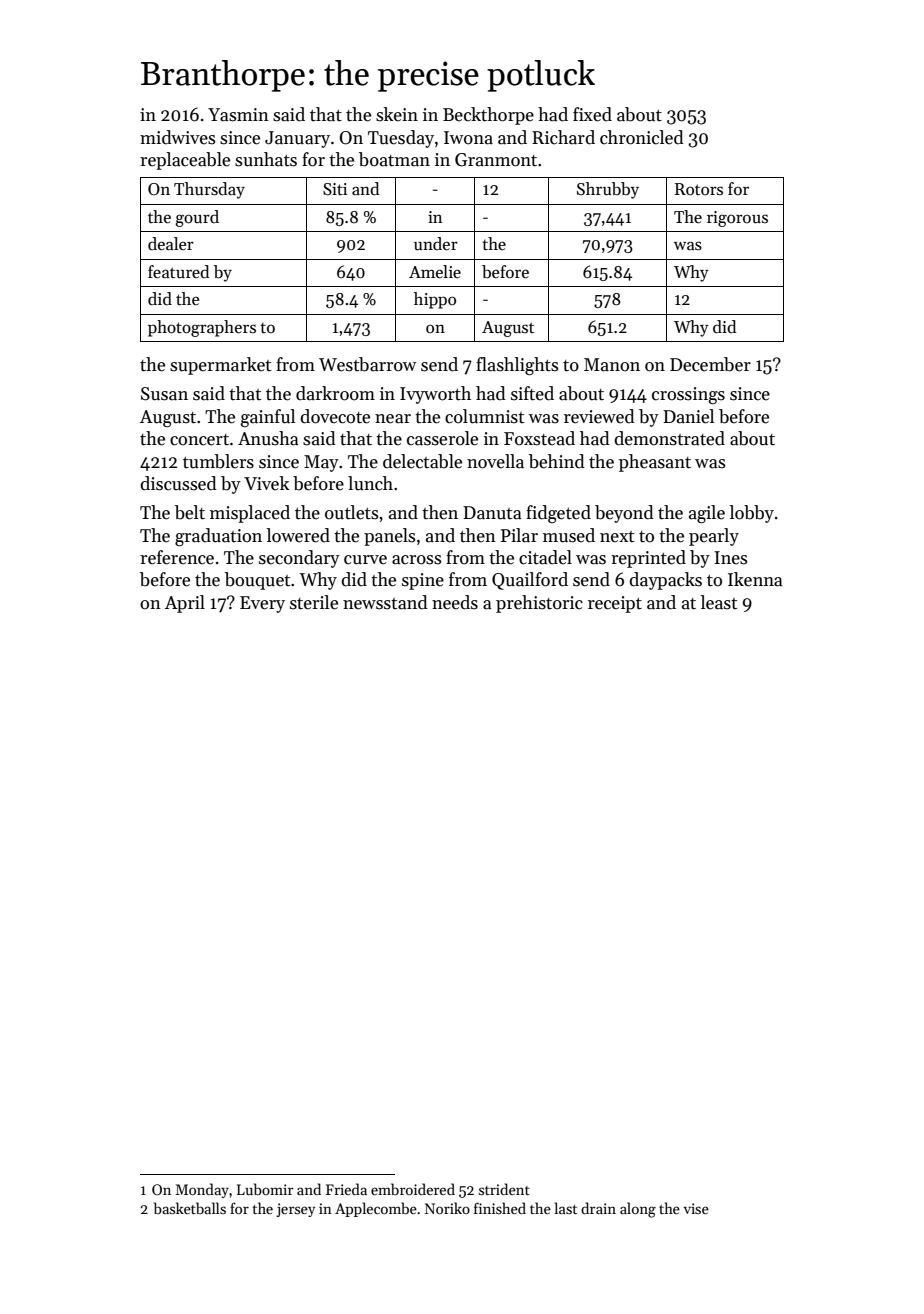  I want to click on least, so click(719, 602).
